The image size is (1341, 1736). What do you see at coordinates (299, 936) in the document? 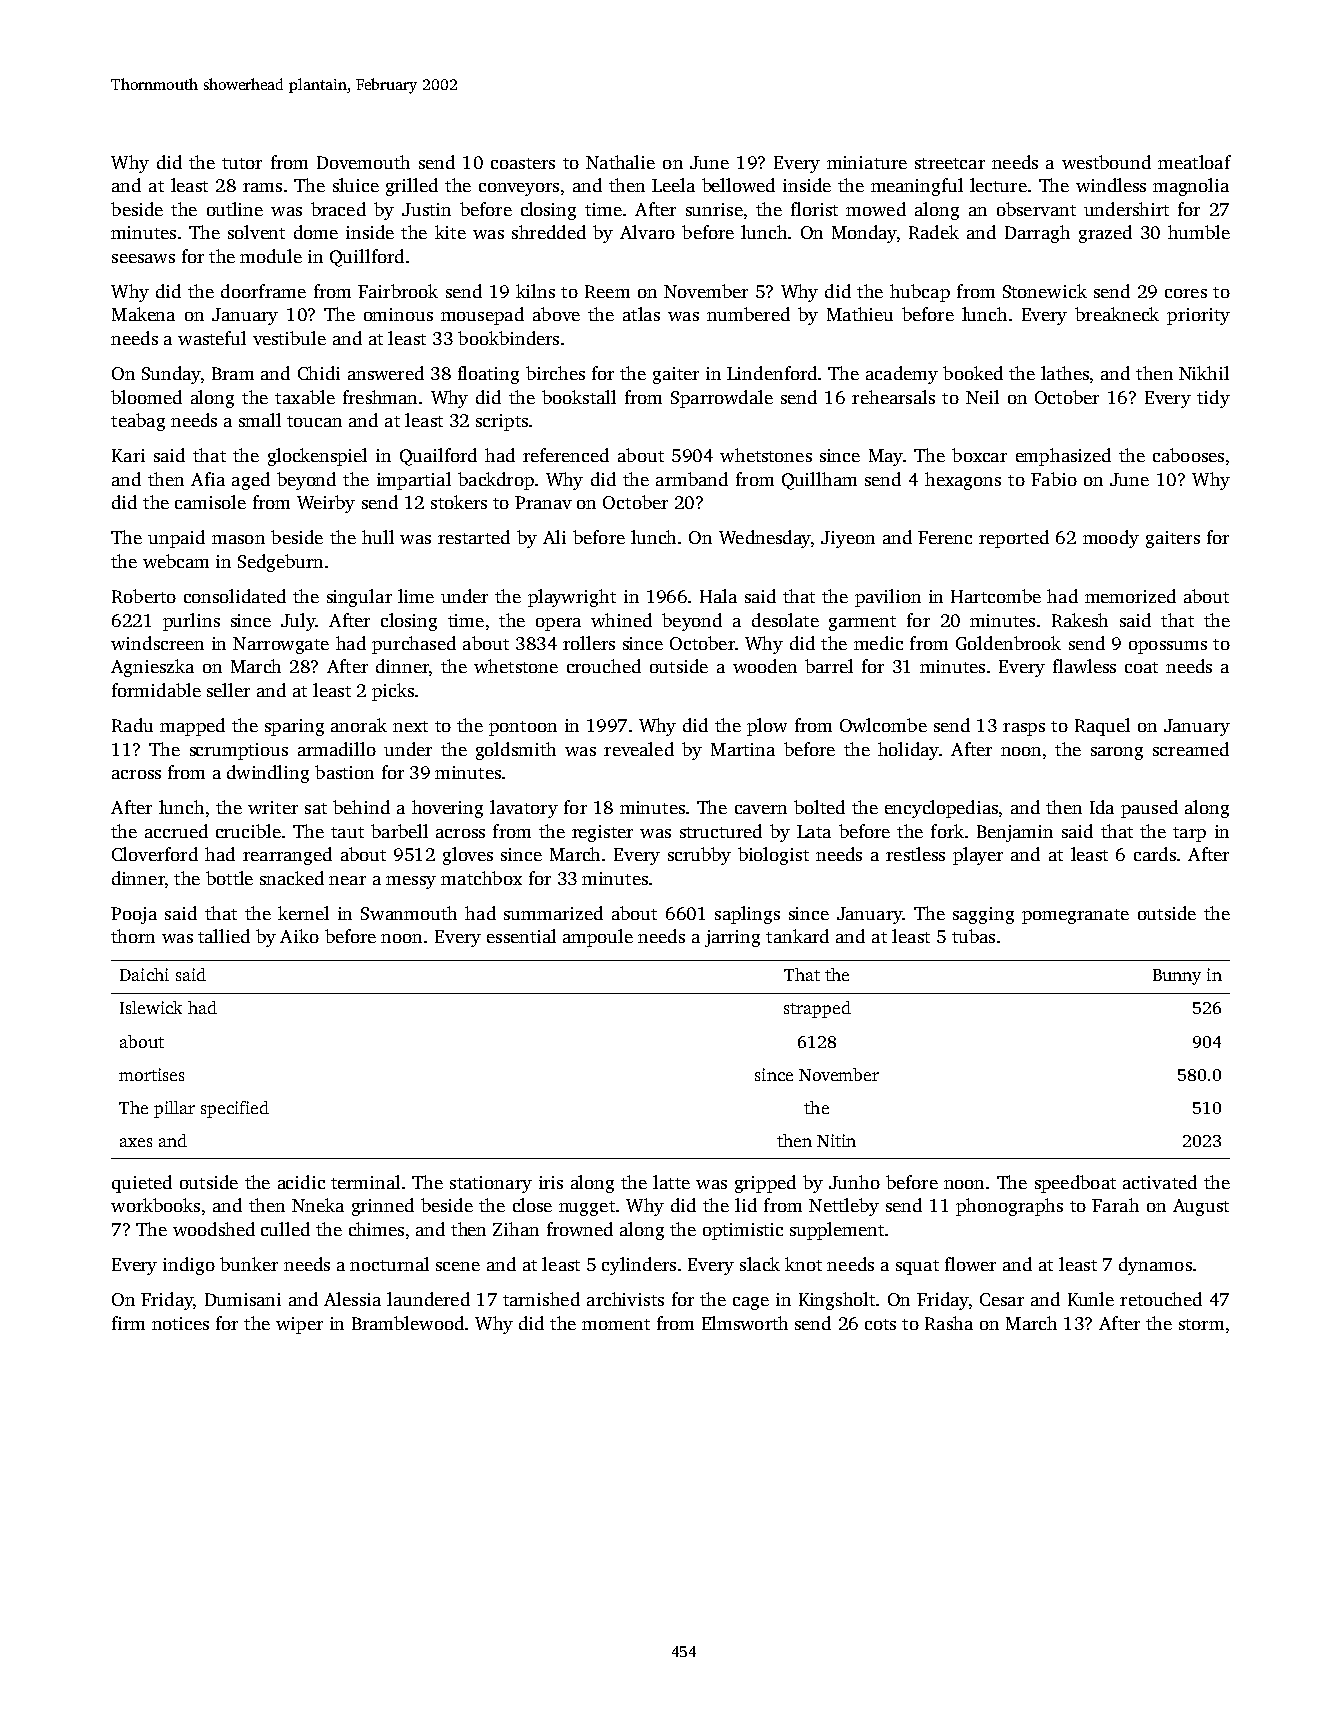
I see `Aiko` at bounding box center [299, 936].
